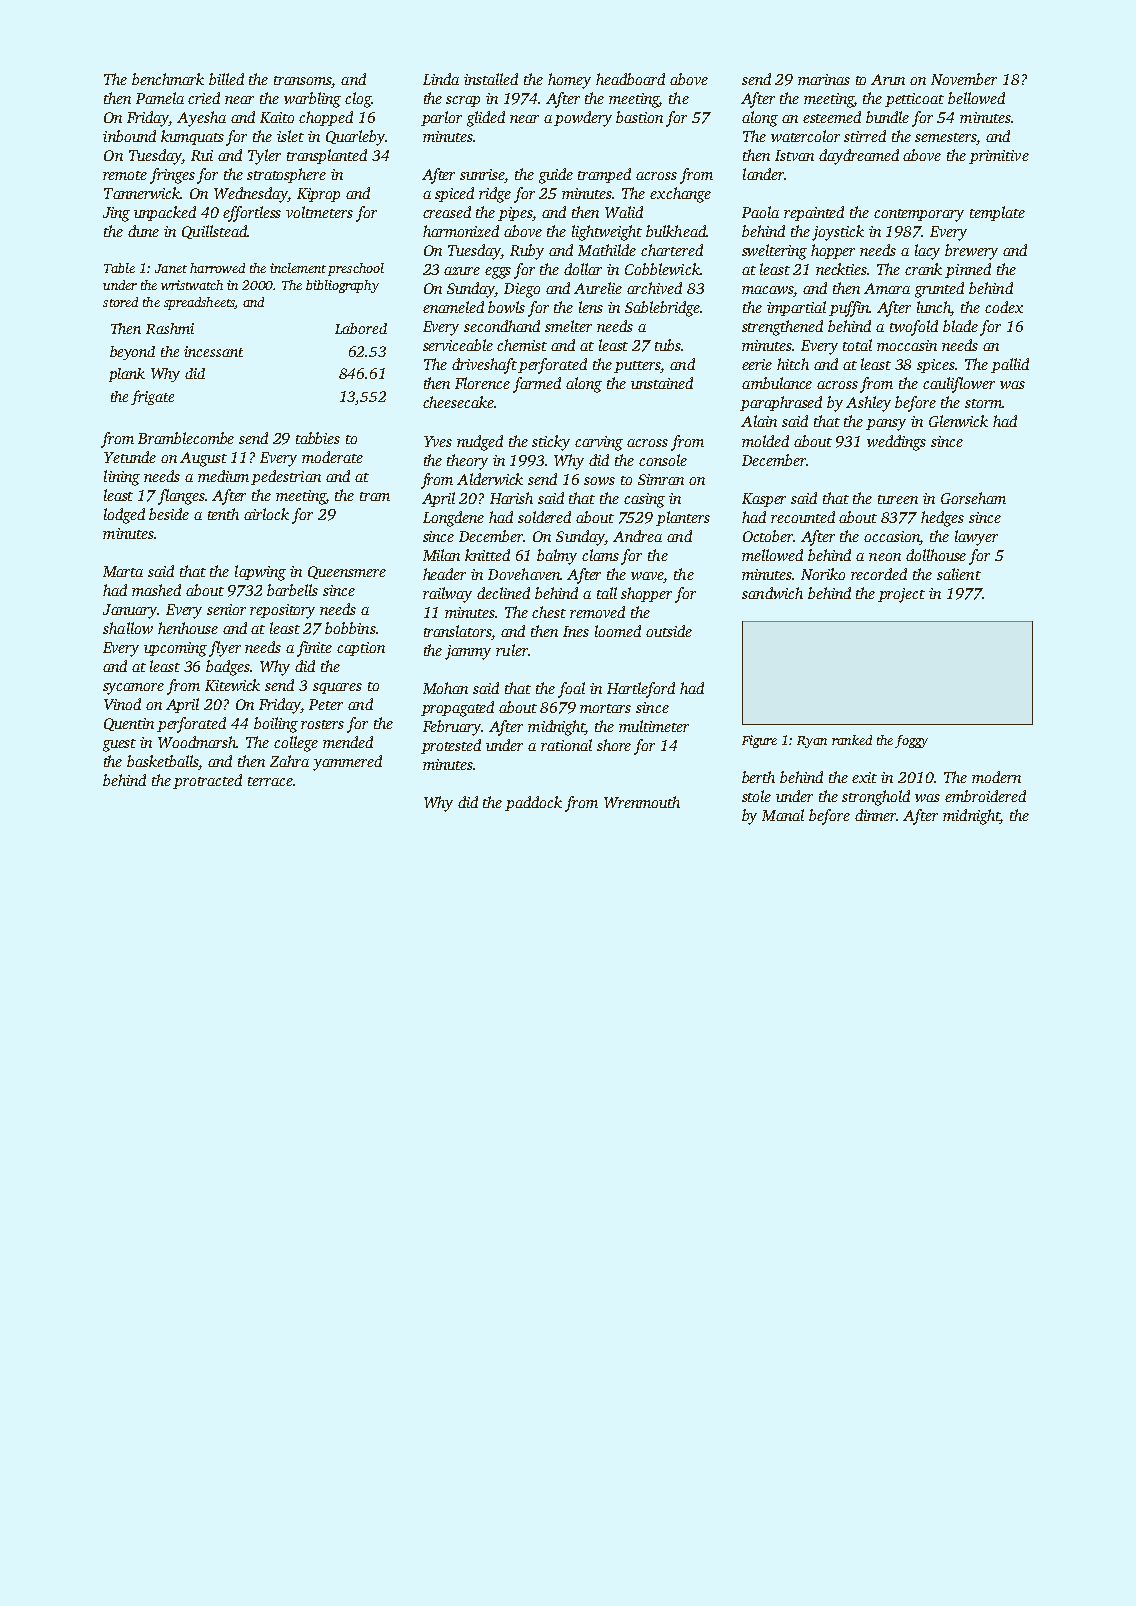 The height and width of the image is (1606, 1136). What do you see at coordinates (768, 291) in the image?
I see `macaws` at bounding box center [768, 291].
